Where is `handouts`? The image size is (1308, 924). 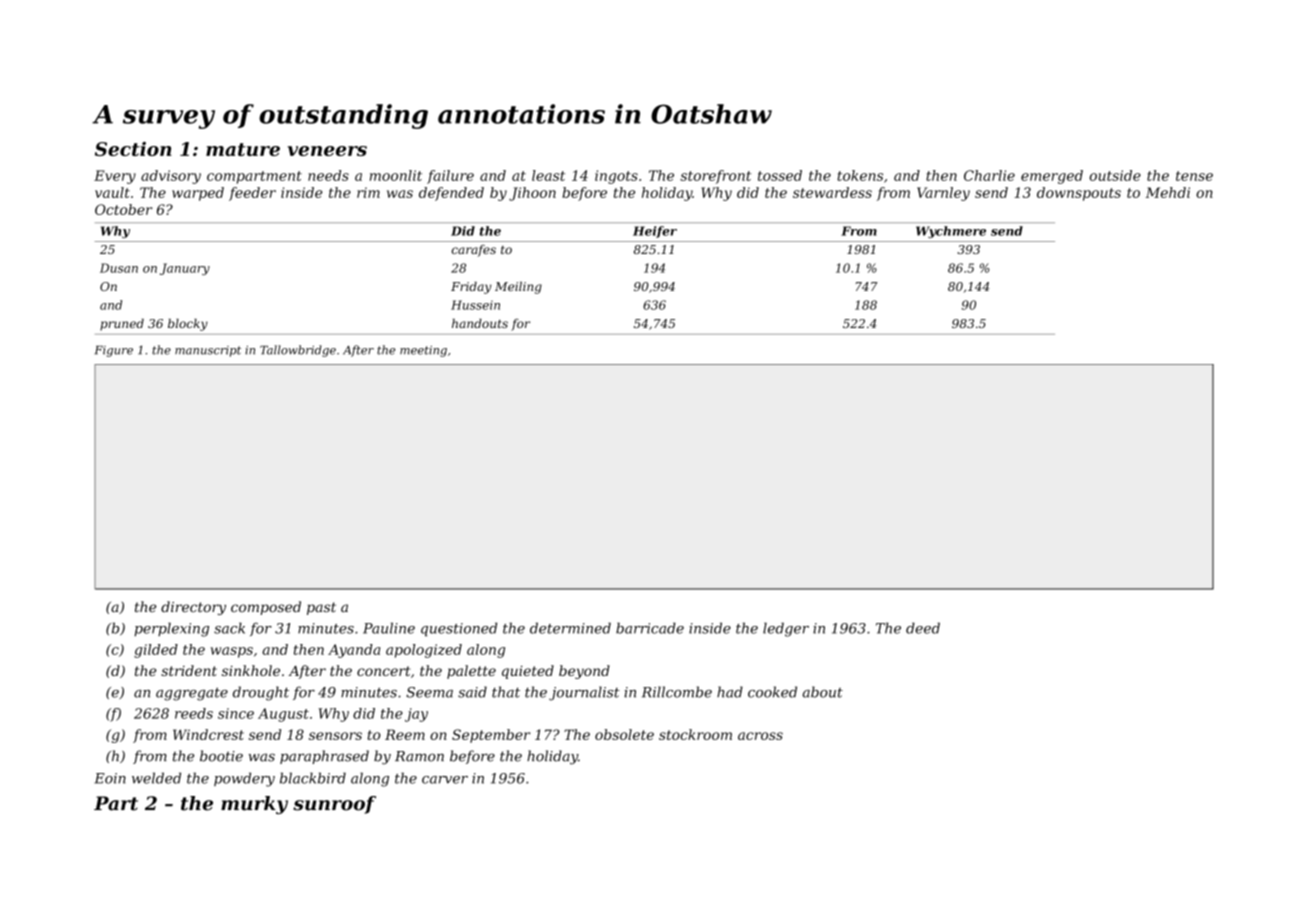
handouts is located at coordinates (480, 323).
